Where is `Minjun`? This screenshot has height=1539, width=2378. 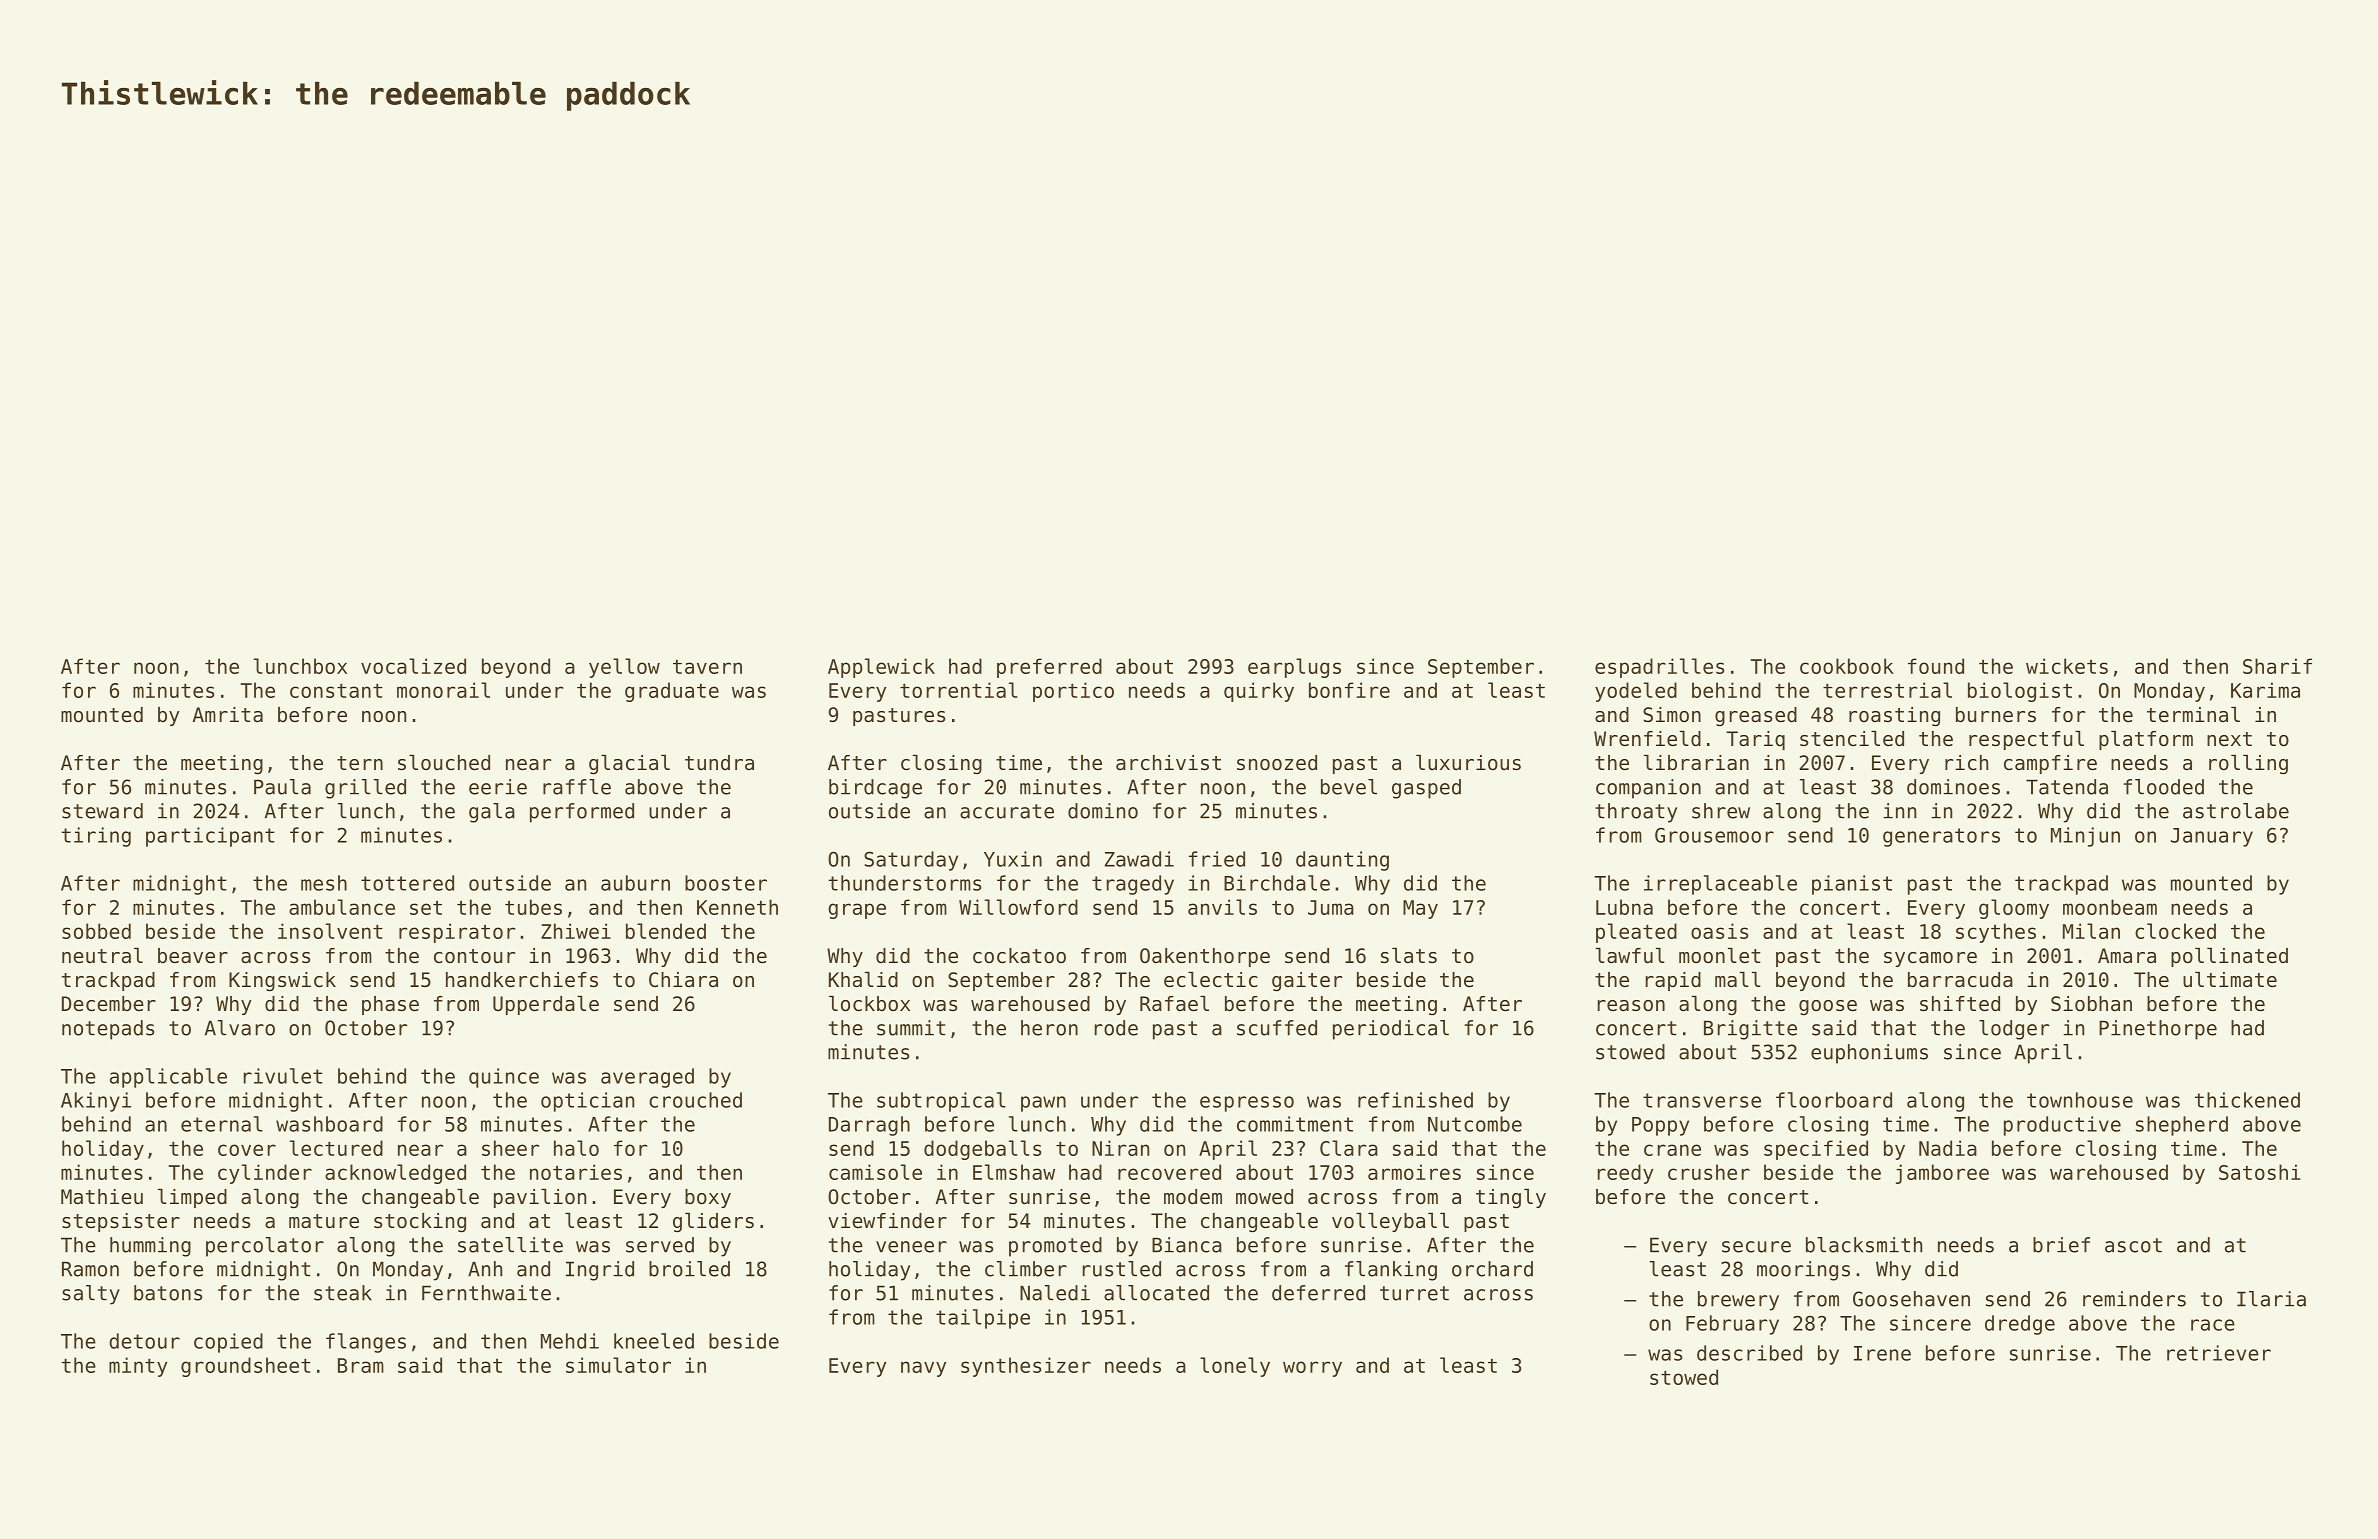
Minjun is located at coordinates (2085, 837).
